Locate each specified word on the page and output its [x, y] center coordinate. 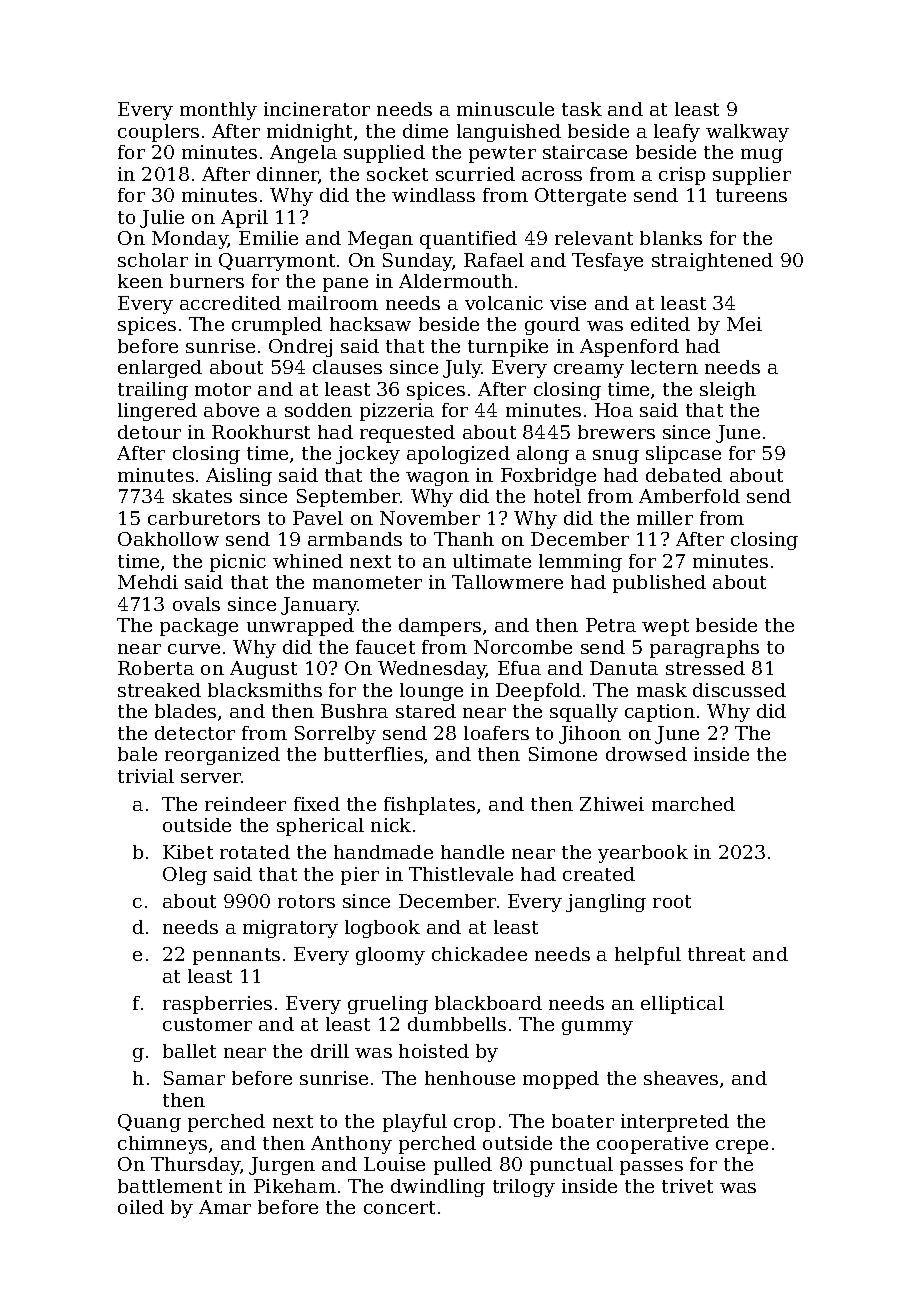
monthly [218, 111]
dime [425, 131]
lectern [664, 367]
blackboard [488, 1003]
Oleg [185, 876]
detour [149, 432]
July [462, 369]
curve [194, 649]
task [582, 109]
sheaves [681, 1078]
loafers [496, 733]
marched [693, 804]
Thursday [196, 1166]
